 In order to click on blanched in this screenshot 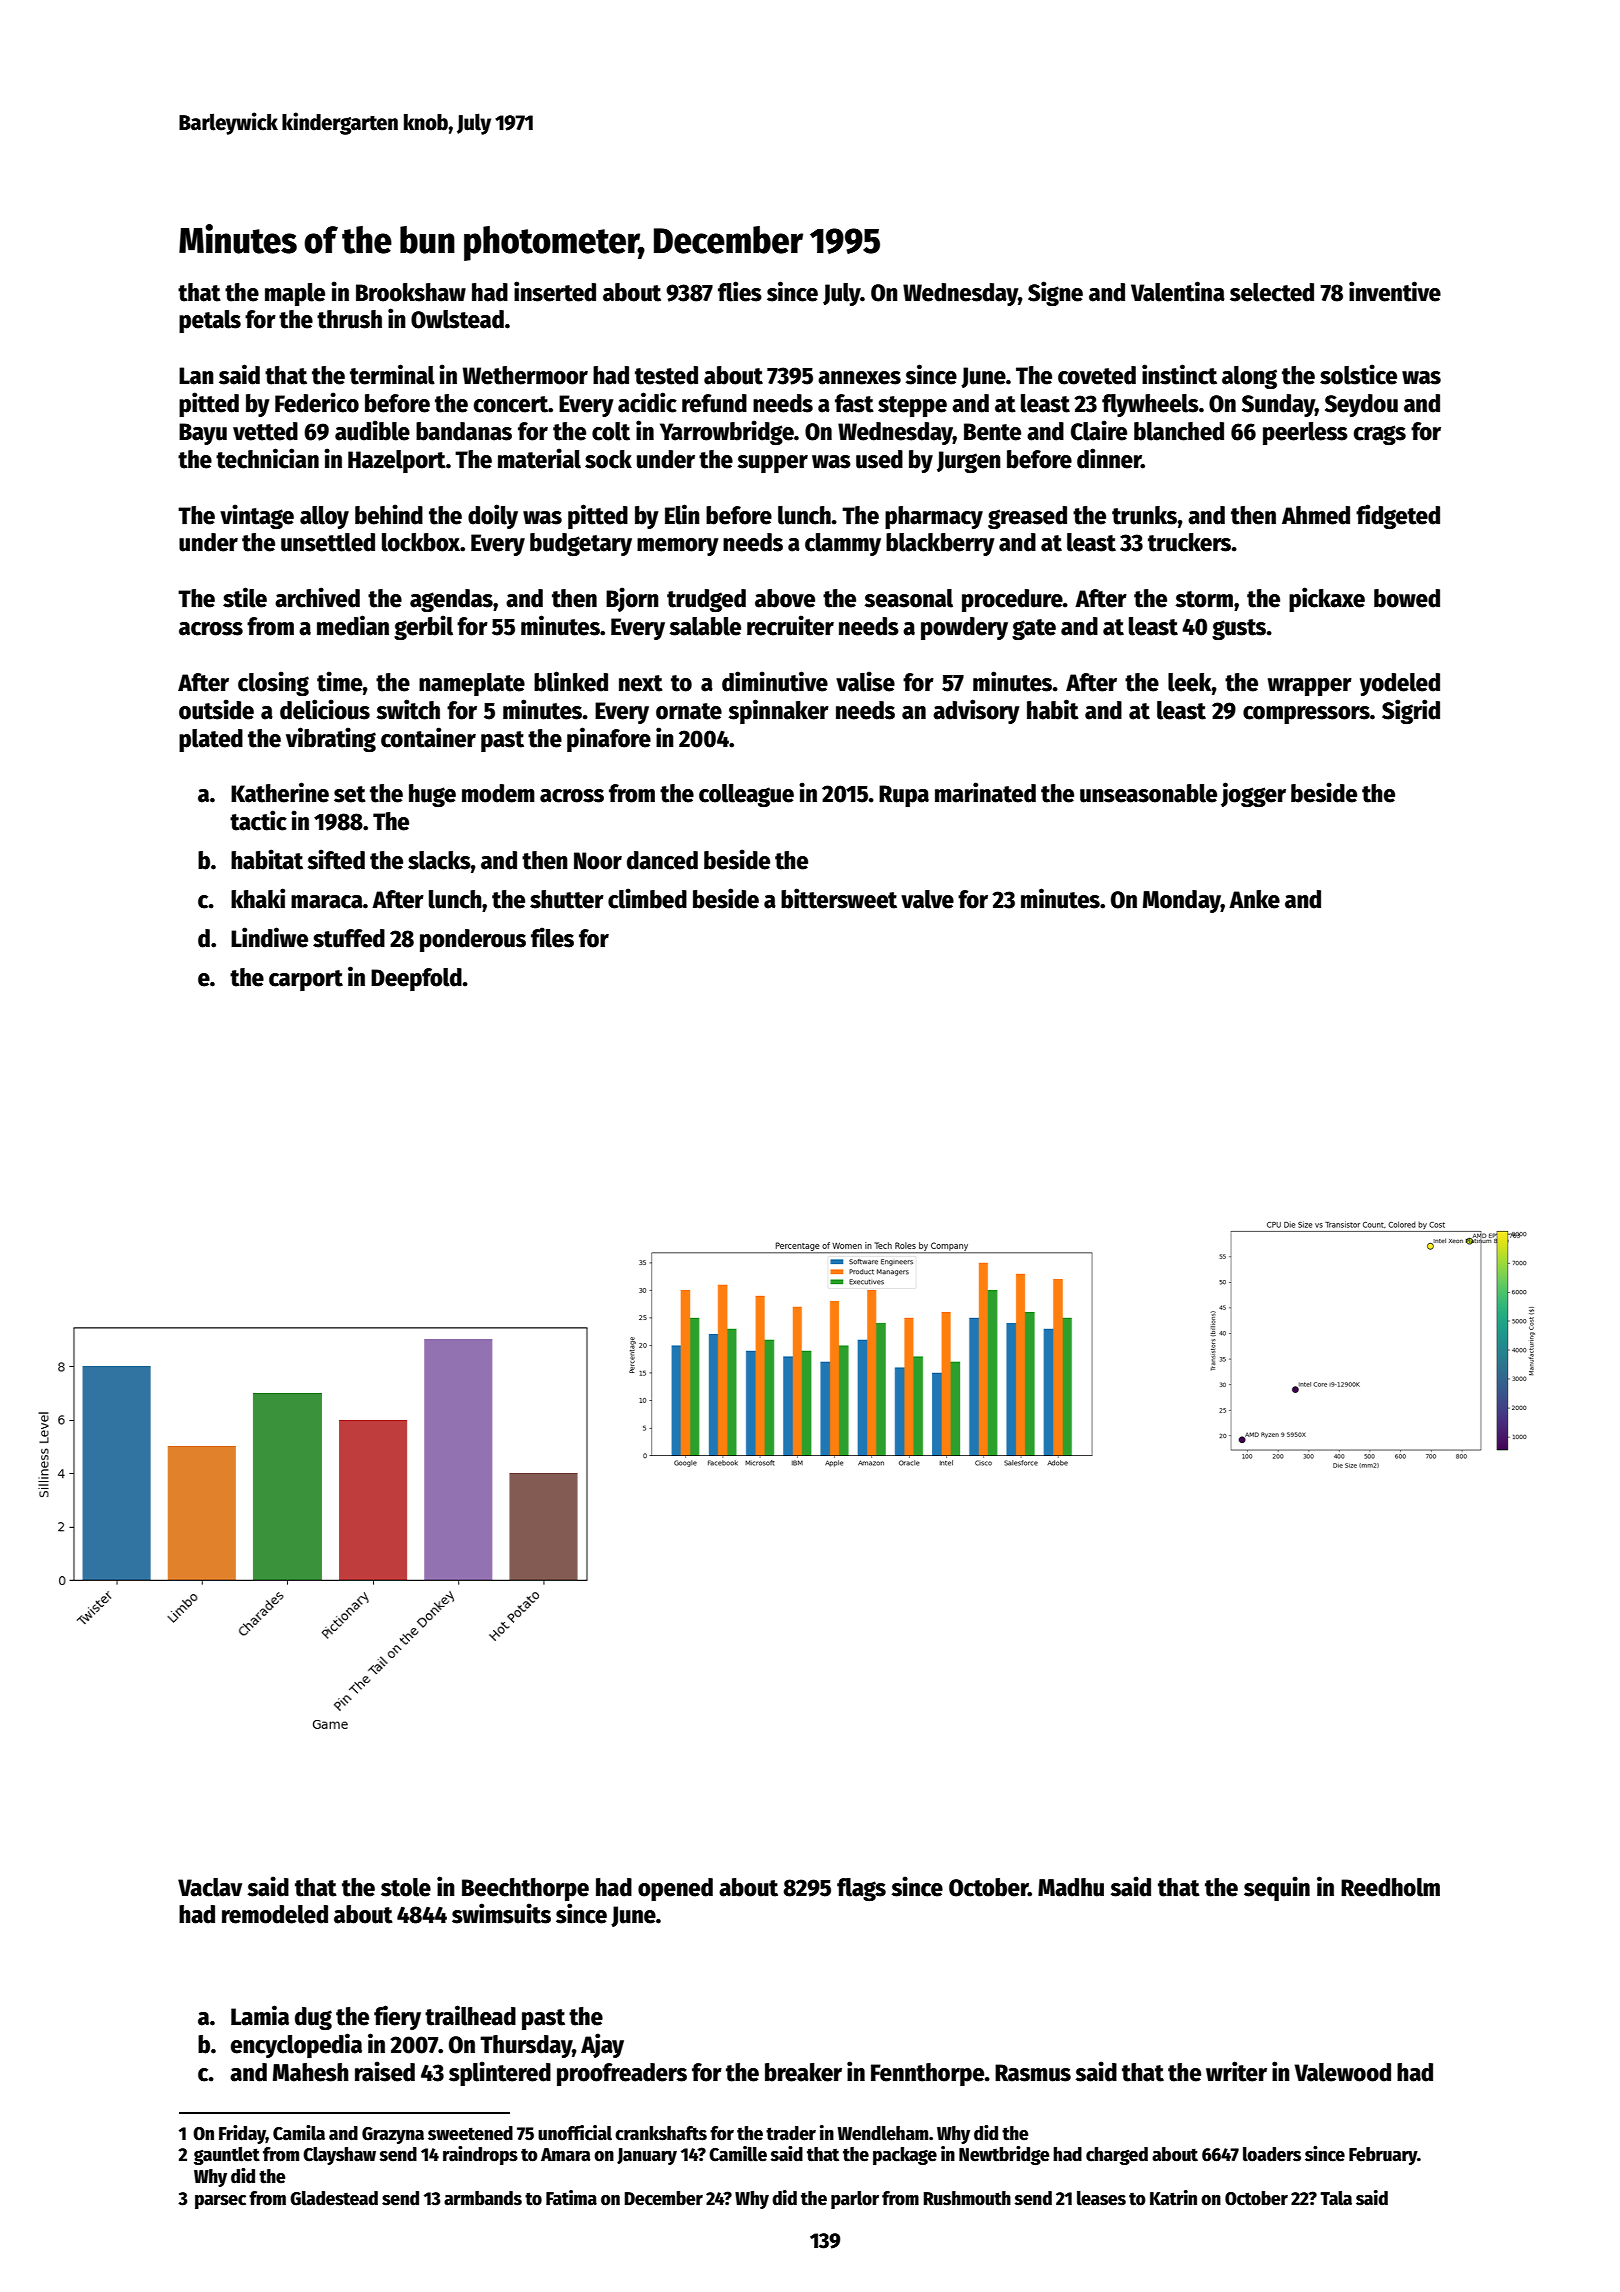, I will do `click(1179, 431)`.
